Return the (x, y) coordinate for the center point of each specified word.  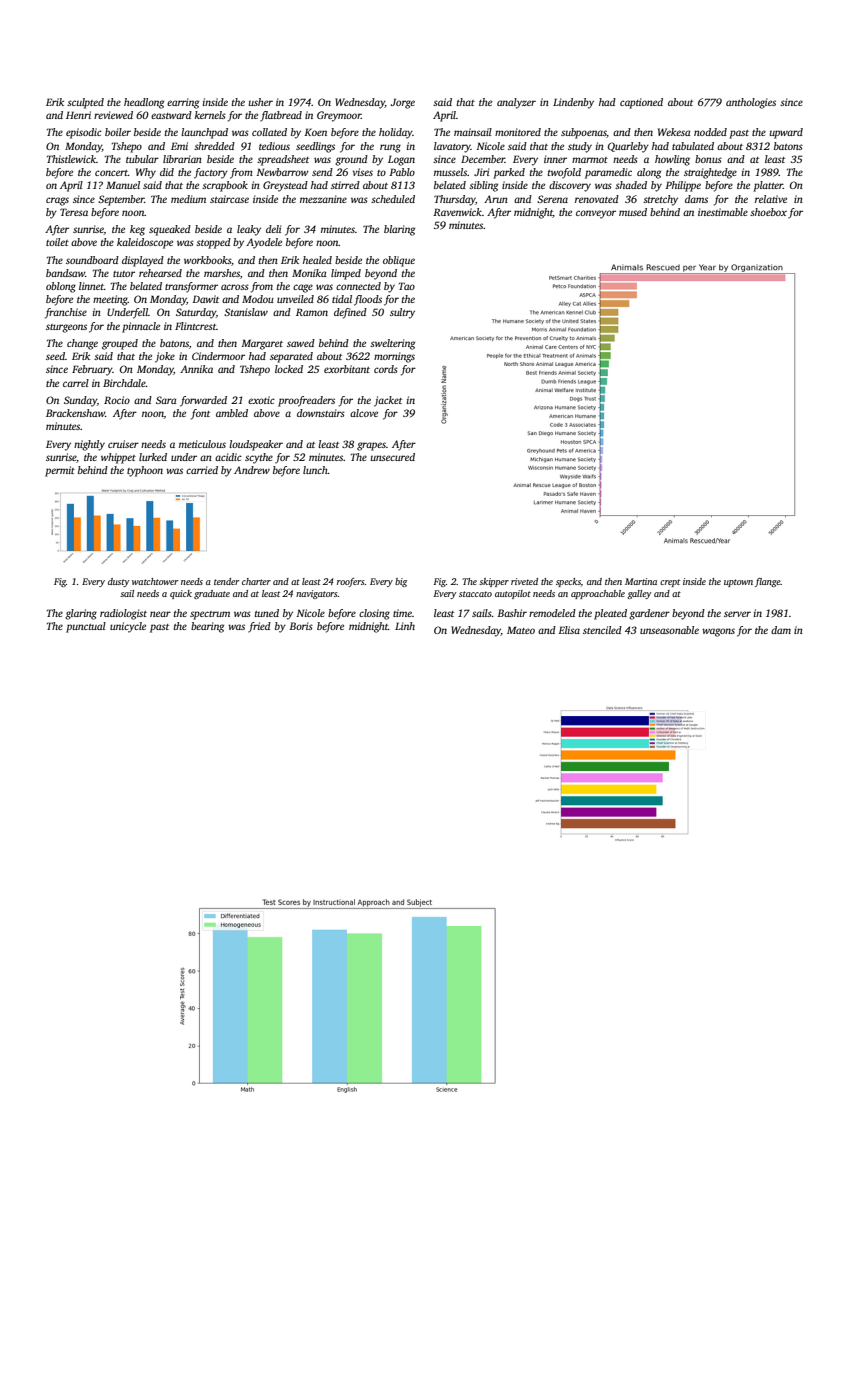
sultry (402, 313)
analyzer (516, 103)
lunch (315, 470)
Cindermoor (218, 356)
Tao (407, 286)
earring (183, 103)
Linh (405, 626)
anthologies (751, 103)
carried (202, 470)
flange (768, 582)
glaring (81, 614)
